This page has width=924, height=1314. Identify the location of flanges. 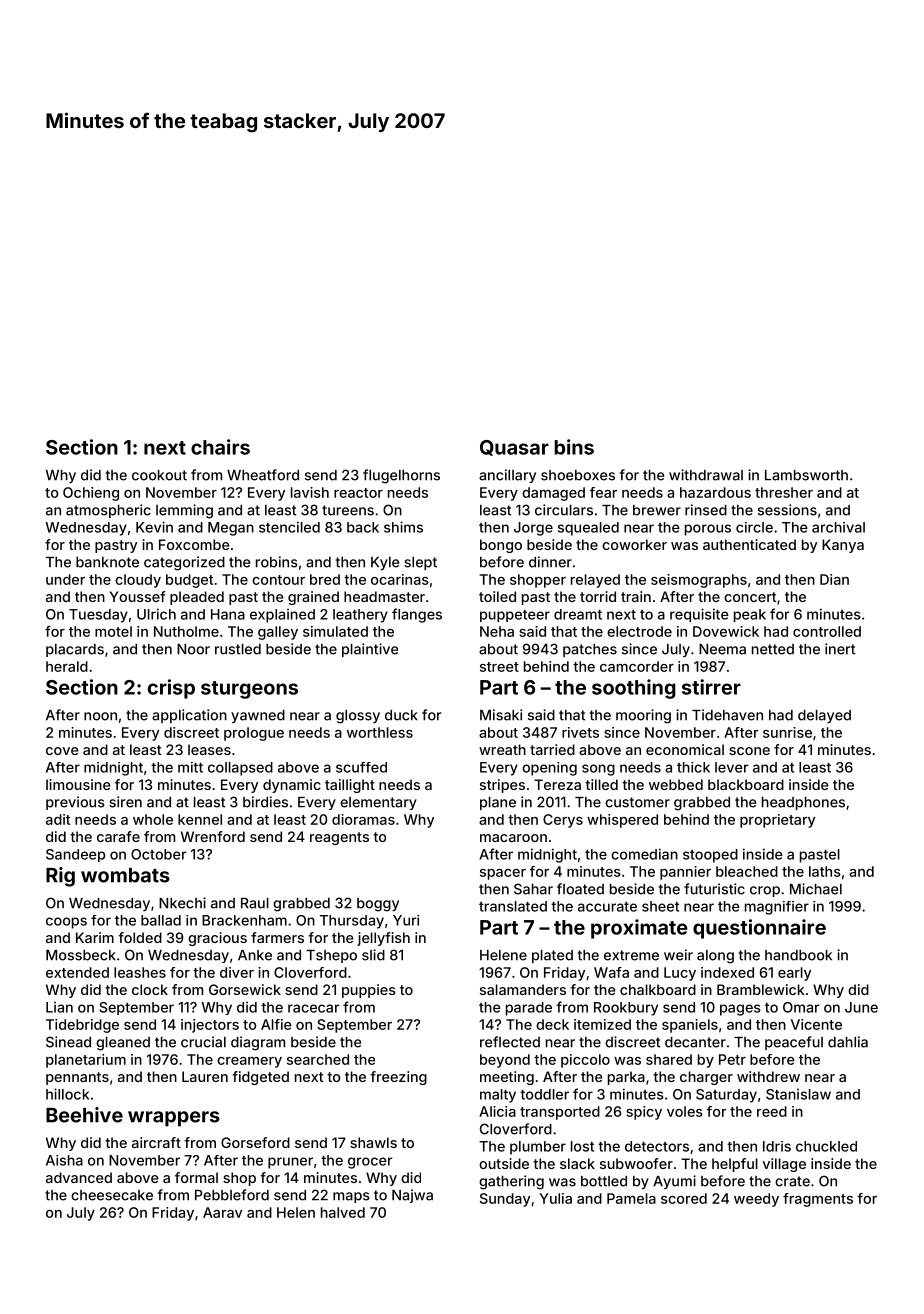
(417, 615).
